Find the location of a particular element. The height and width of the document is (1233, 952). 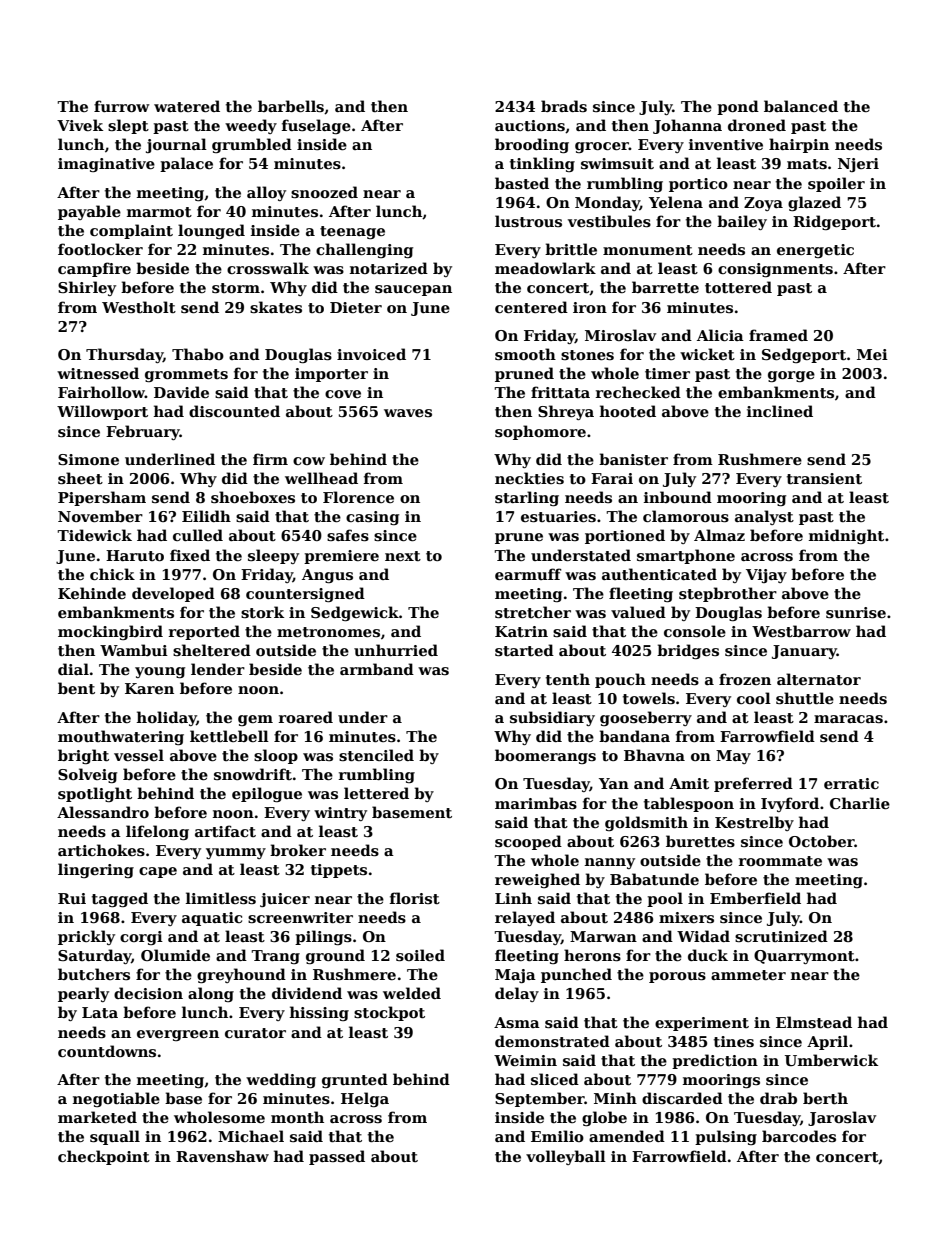

furrow is located at coordinates (122, 106).
